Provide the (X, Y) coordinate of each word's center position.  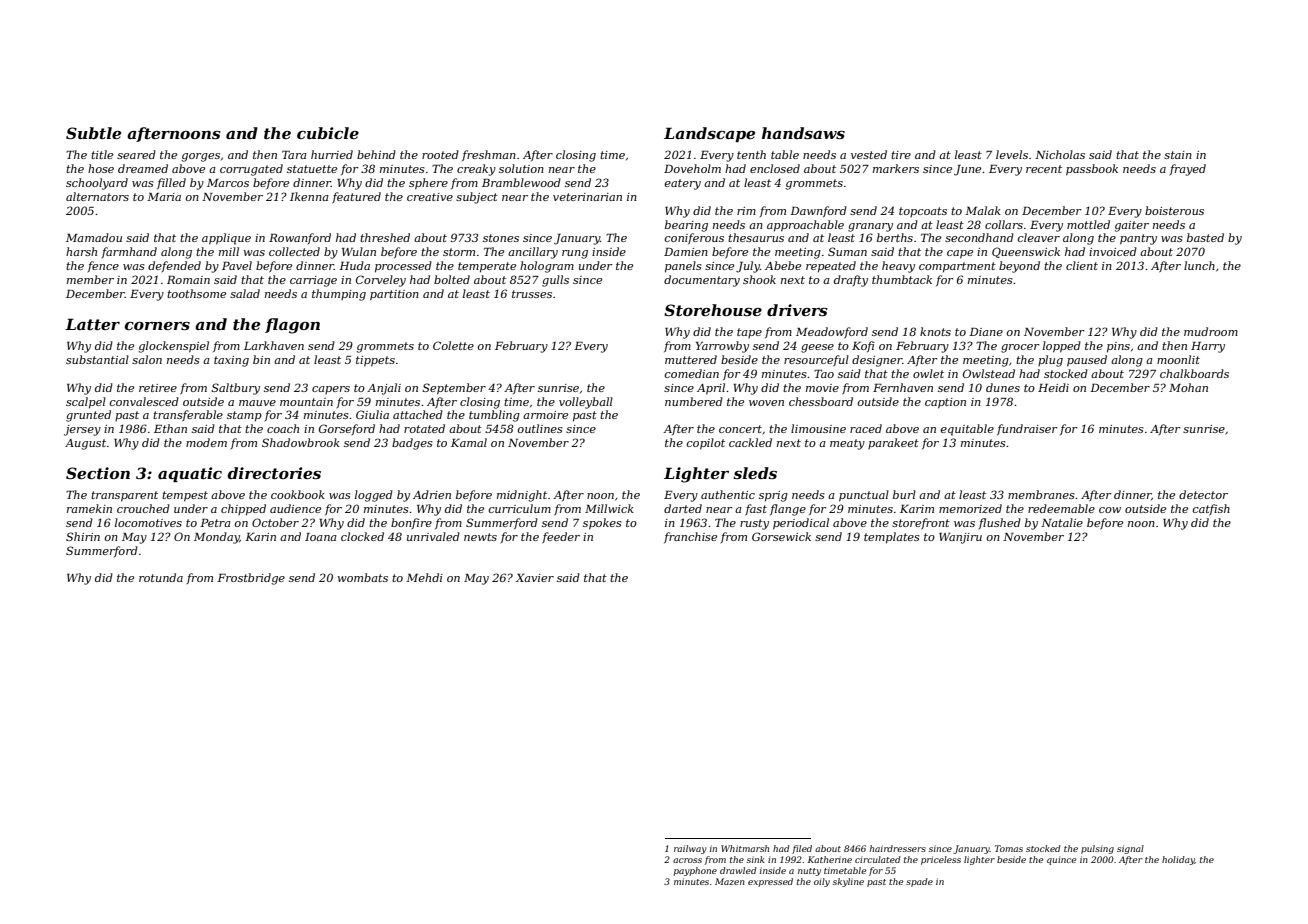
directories (274, 473)
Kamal (469, 442)
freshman (489, 155)
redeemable (1061, 508)
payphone (695, 871)
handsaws (803, 133)
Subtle (93, 133)
